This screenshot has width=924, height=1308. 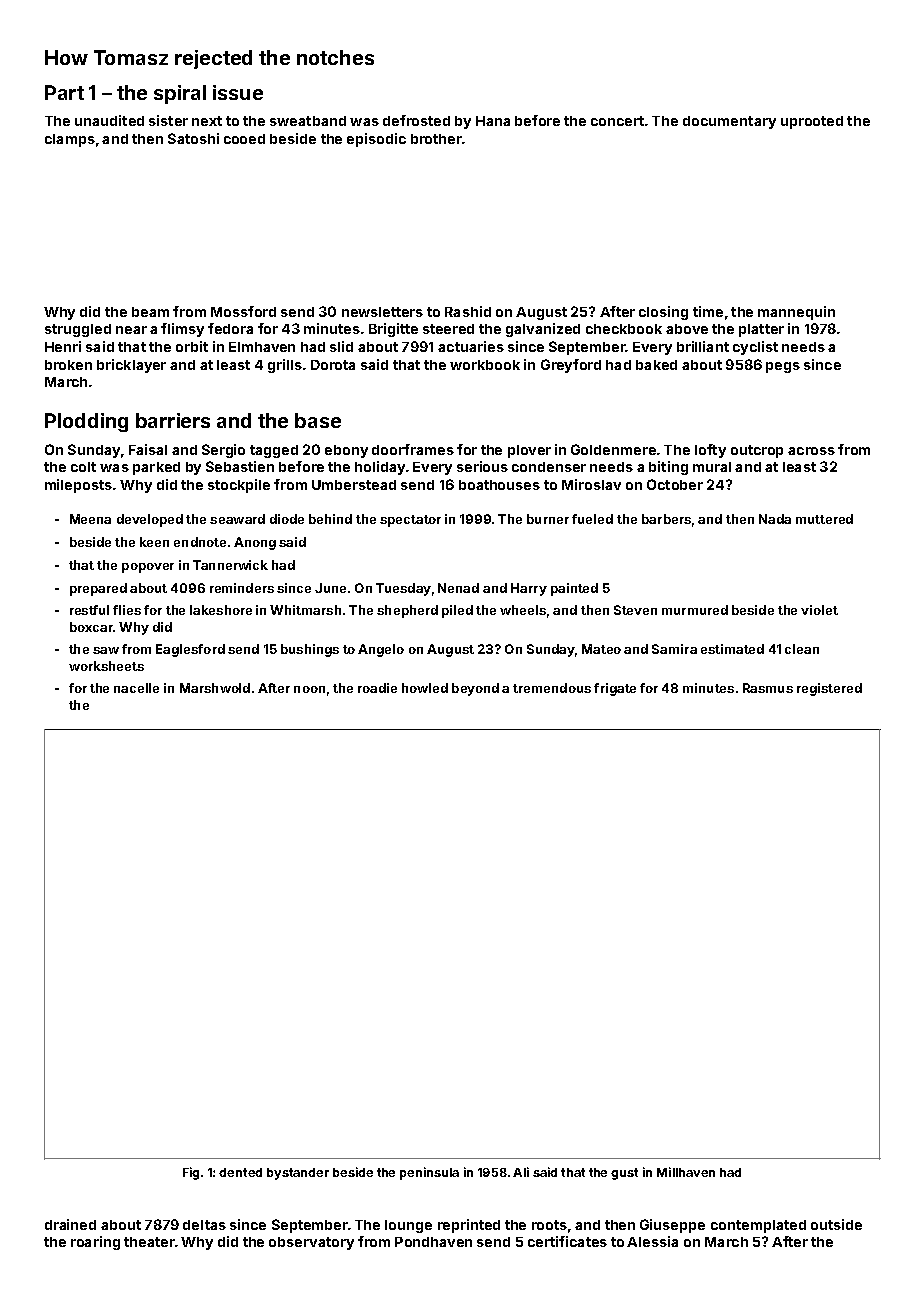 What do you see at coordinates (416, 120) in the screenshot?
I see `defrosted` at bounding box center [416, 120].
